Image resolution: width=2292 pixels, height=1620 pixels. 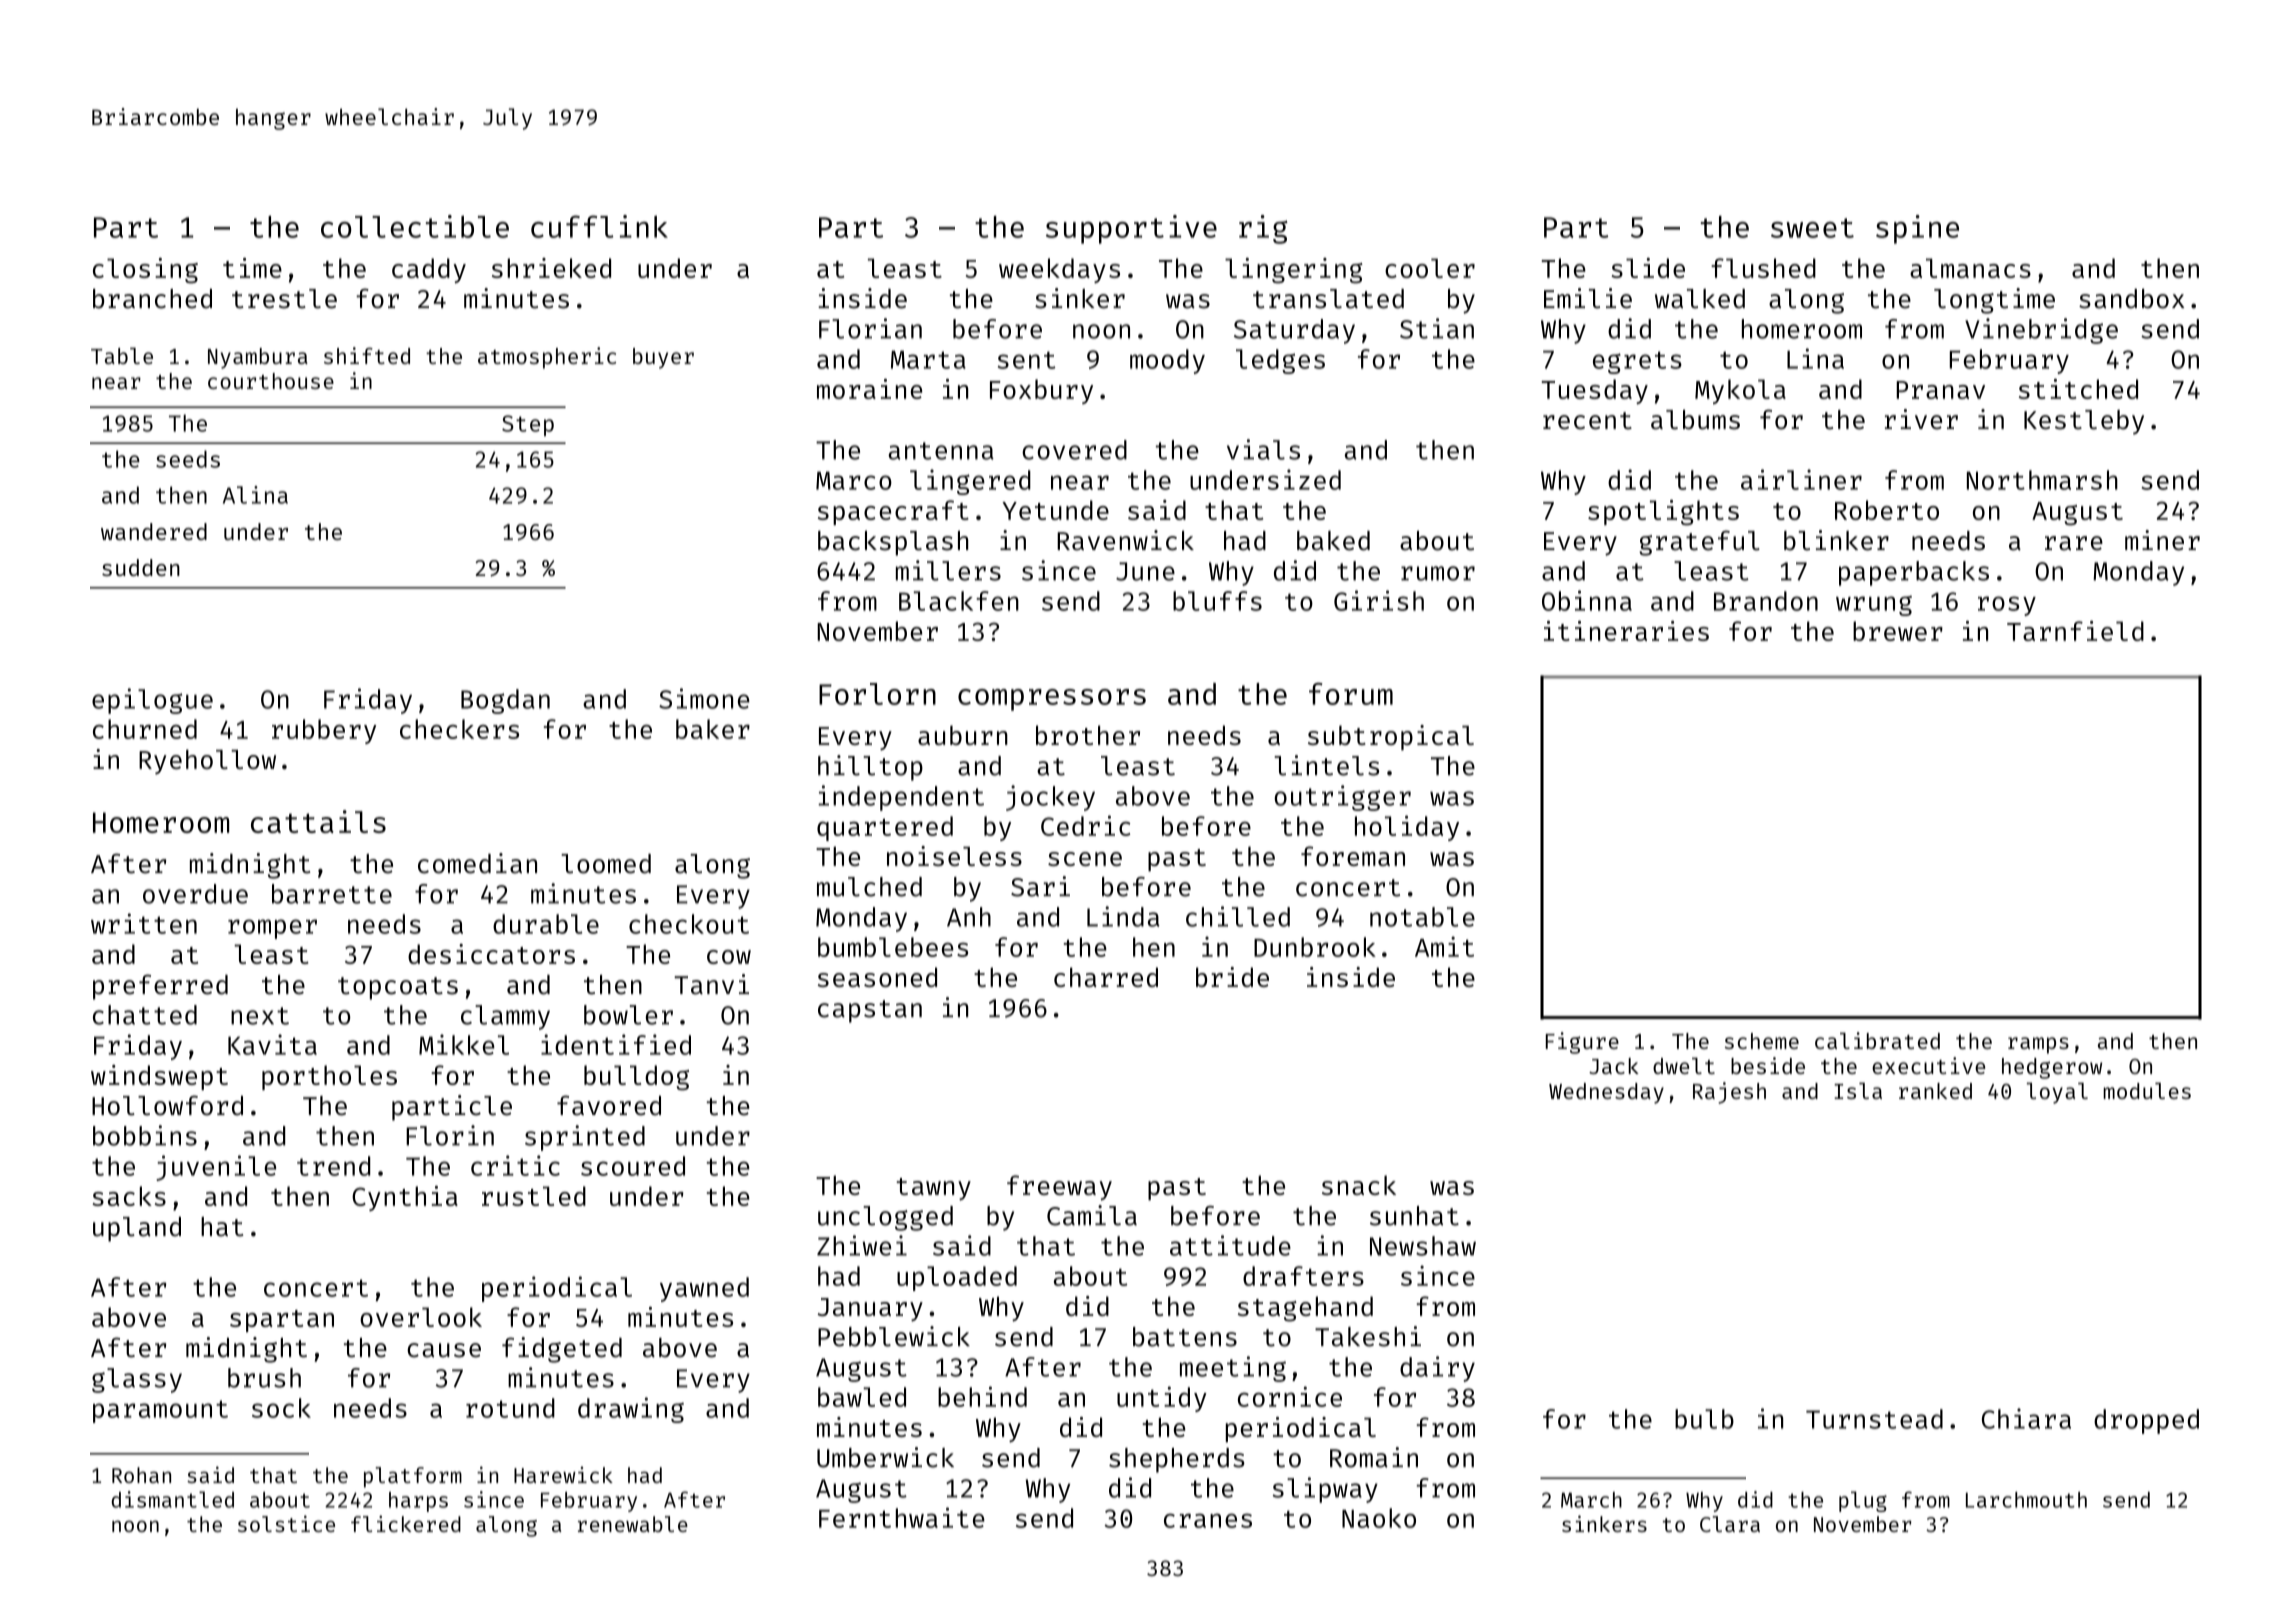 I want to click on supportive, so click(x=1131, y=229).
